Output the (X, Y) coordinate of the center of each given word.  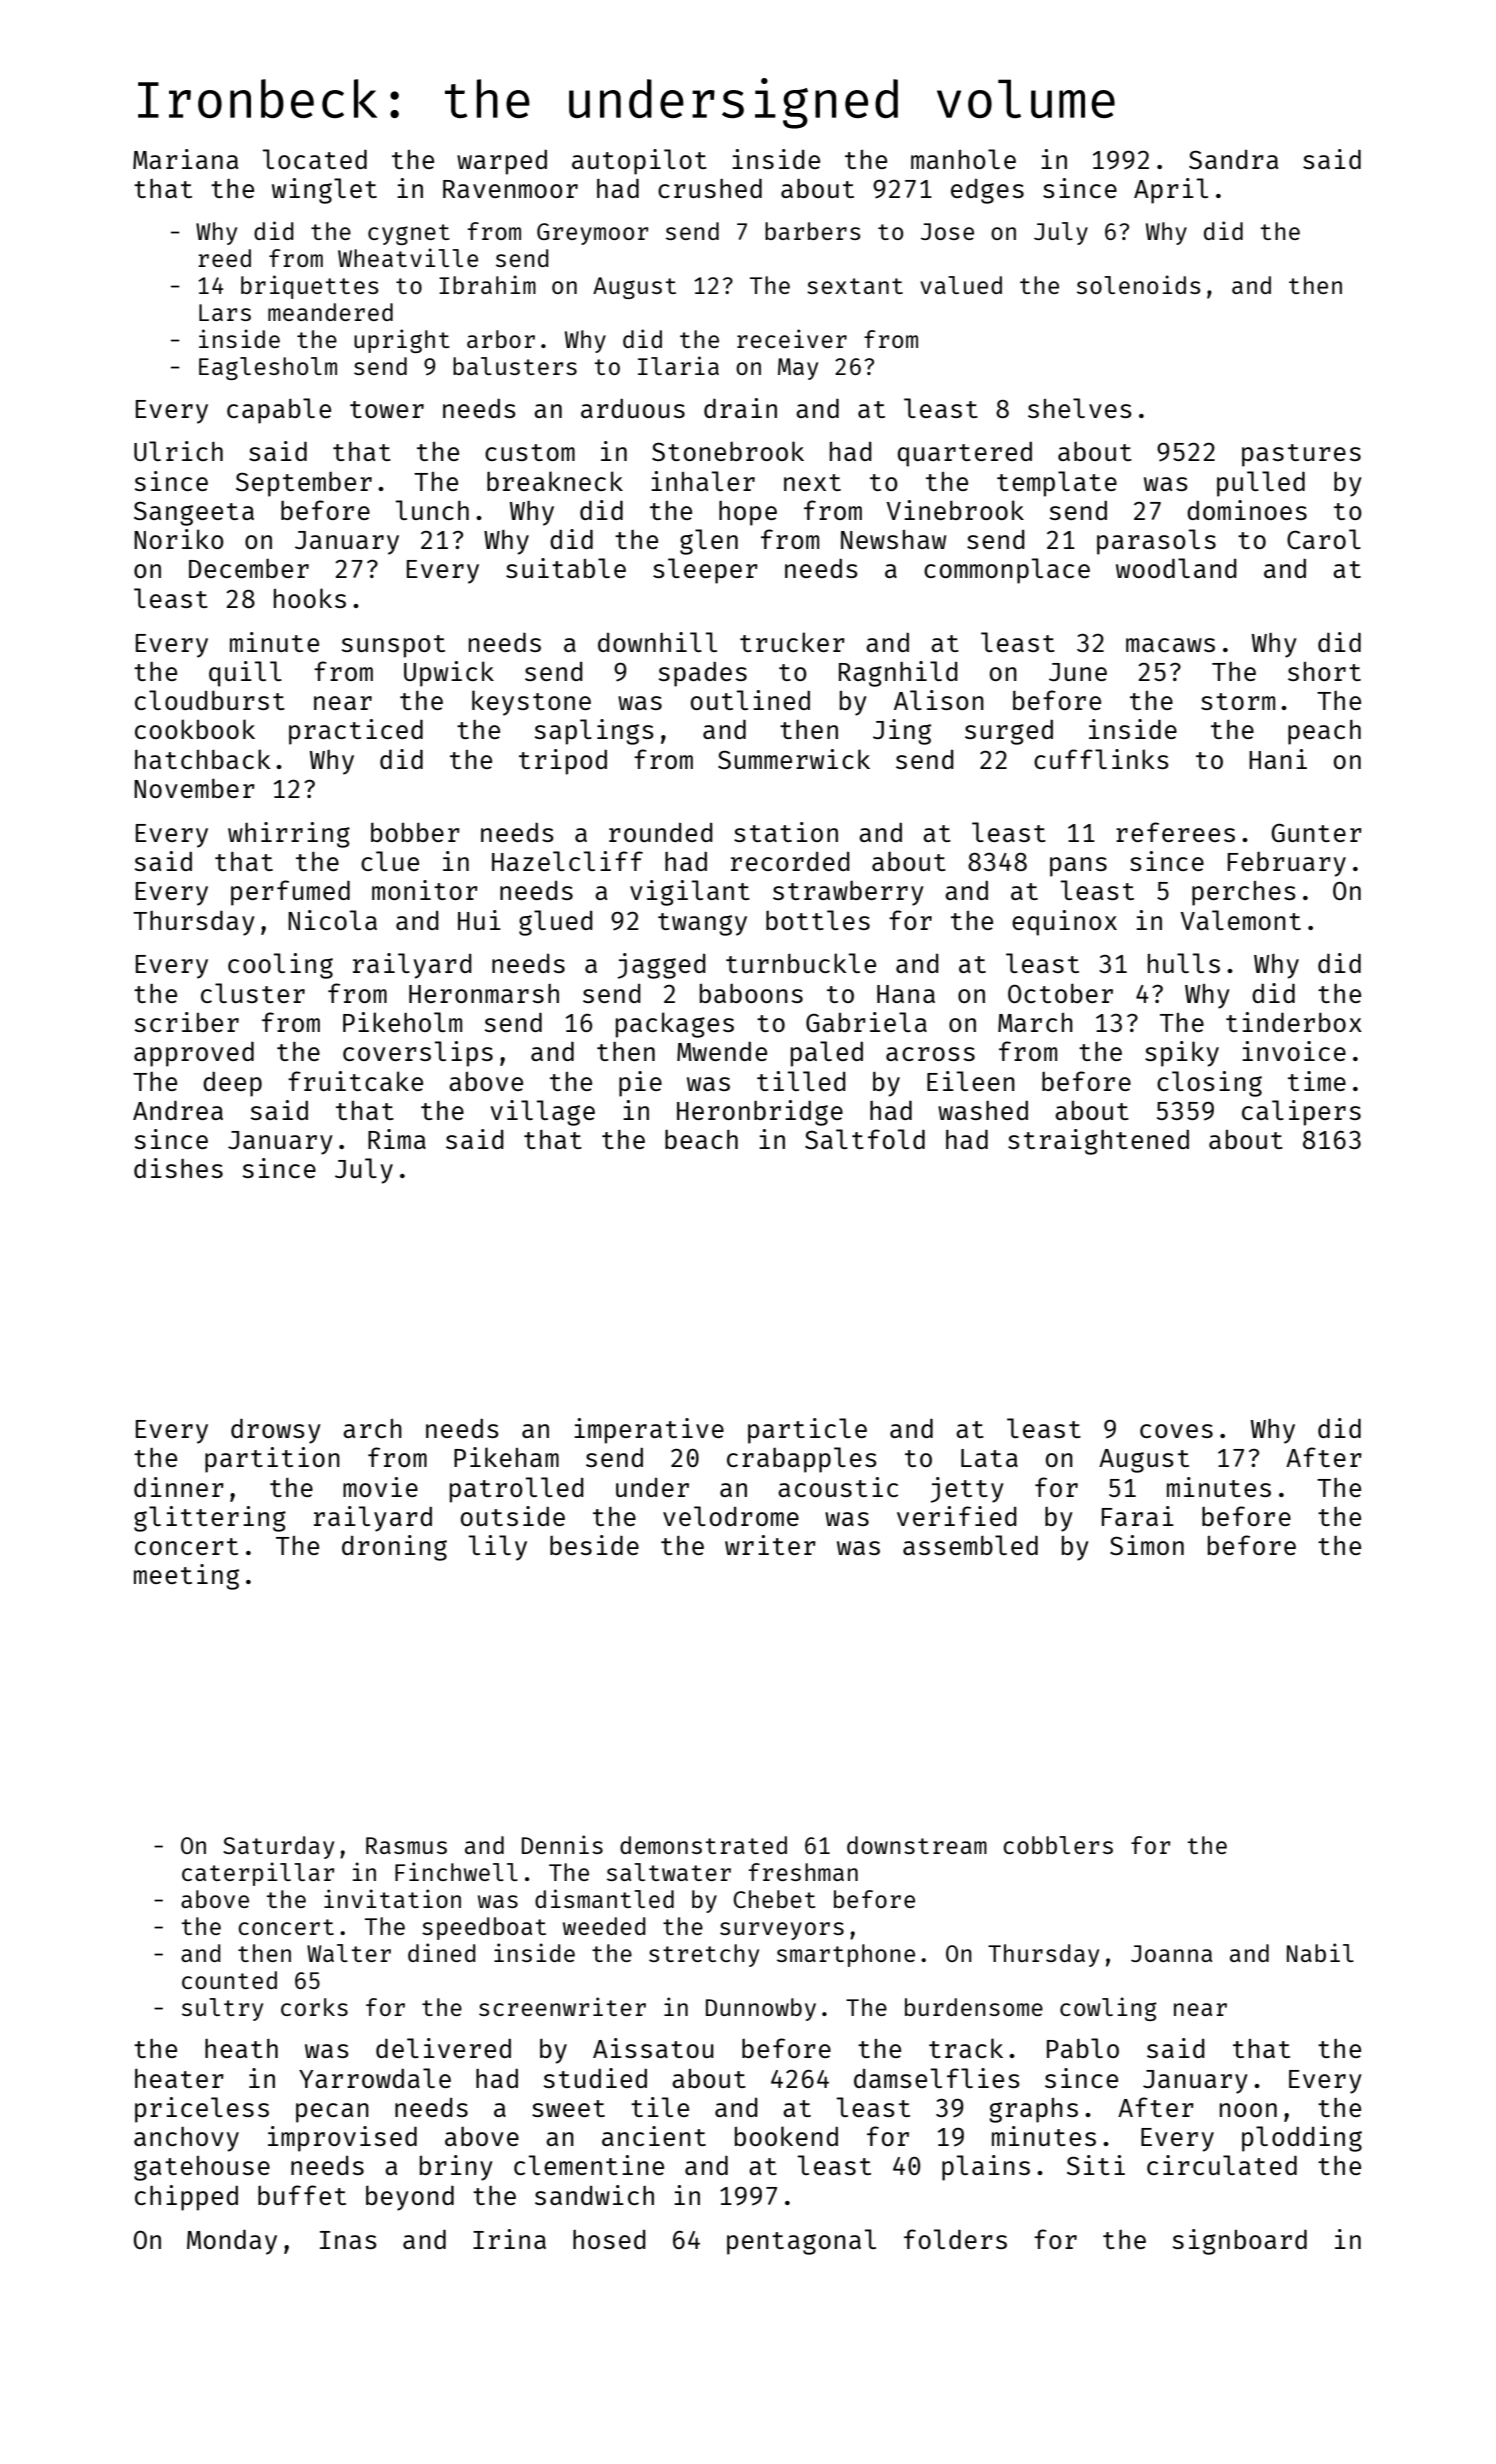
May (798, 369)
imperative (649, 1431)
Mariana (185, 159)
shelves (1080, 408)
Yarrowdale (375, 2078)
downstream (917, 1845)
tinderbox (1294, 1022)
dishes (178, 1168)
